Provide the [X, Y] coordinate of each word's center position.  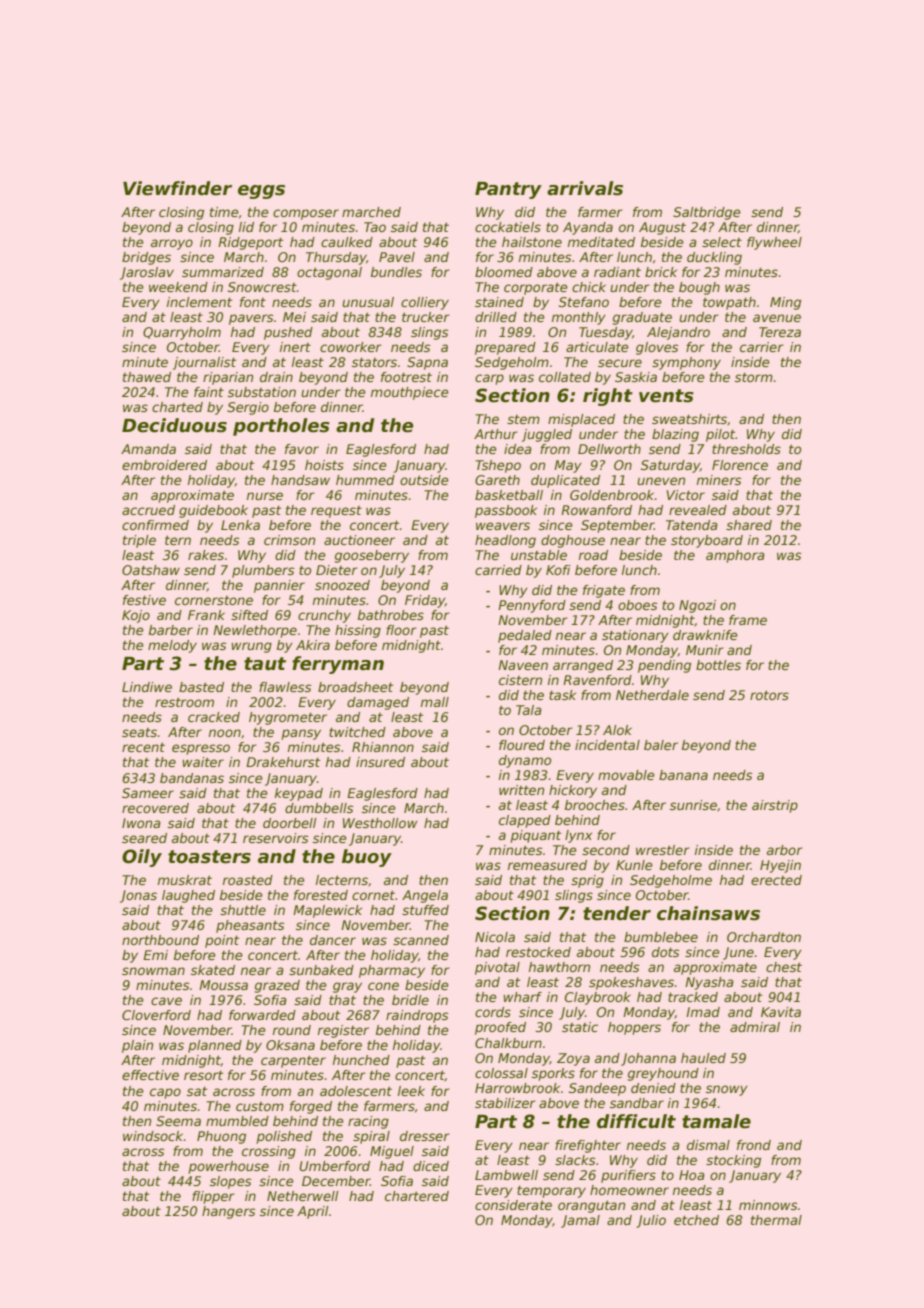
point [222, 941]
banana [683, 775]
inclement [199, 302]
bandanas [192, 778]
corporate [536, 288]
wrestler [663, 850]
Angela [425, 896]
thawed [147, 377]
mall [435, 702]
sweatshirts [689, 419]
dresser [425, 1136]
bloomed [504, 272]
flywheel [774, 243]
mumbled [237, 1121]
